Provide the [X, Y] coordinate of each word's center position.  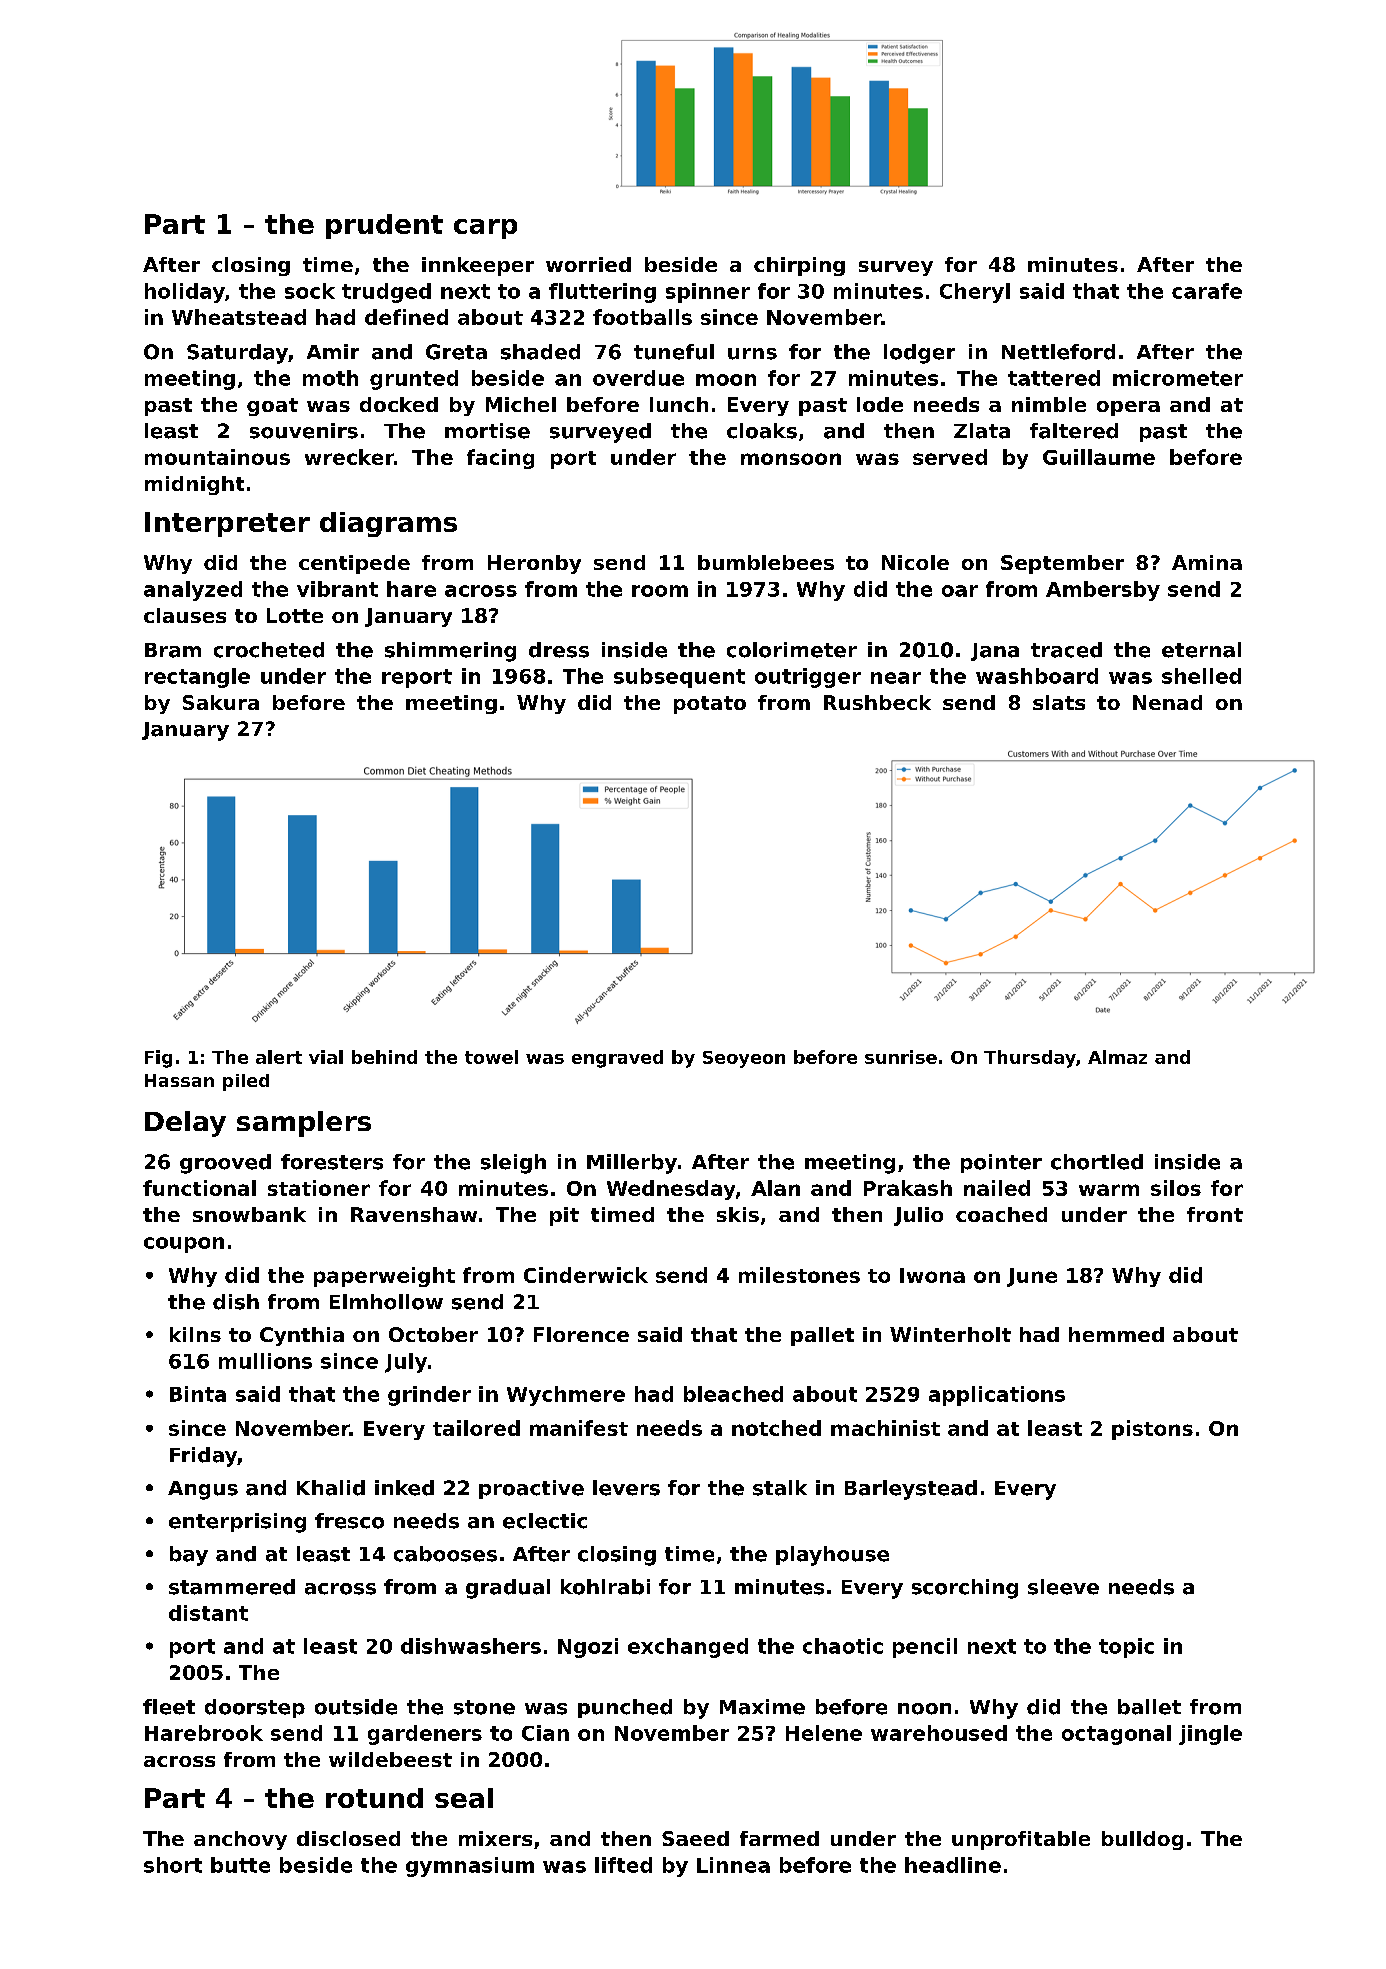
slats [1059, 702]
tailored [476, 1428]
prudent [384, 226]
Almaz [1117, 1057]
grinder [429, 1396]
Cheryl [975, 293]
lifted [623, 1865]
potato [710, 705]
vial [326, 1057]
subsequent [679, 678]
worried [588, 264]
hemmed [1116, 1334]
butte [240, 1865]
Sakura [221, 702]
